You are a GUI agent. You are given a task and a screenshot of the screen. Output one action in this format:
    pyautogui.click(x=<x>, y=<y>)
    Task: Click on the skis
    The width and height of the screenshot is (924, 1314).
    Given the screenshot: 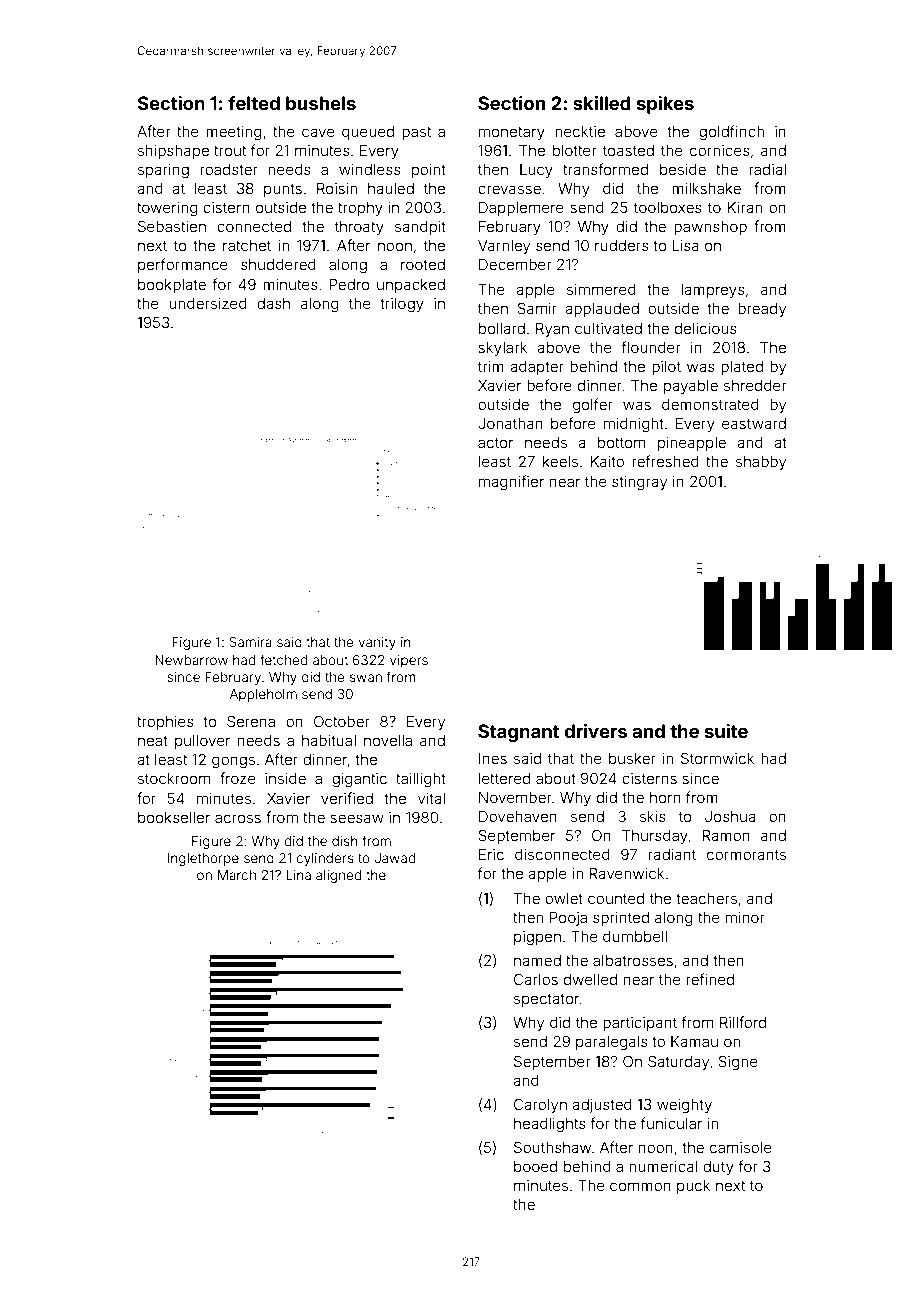 What is the action you would take?
    pyautogui.click(x=653, y=816)
